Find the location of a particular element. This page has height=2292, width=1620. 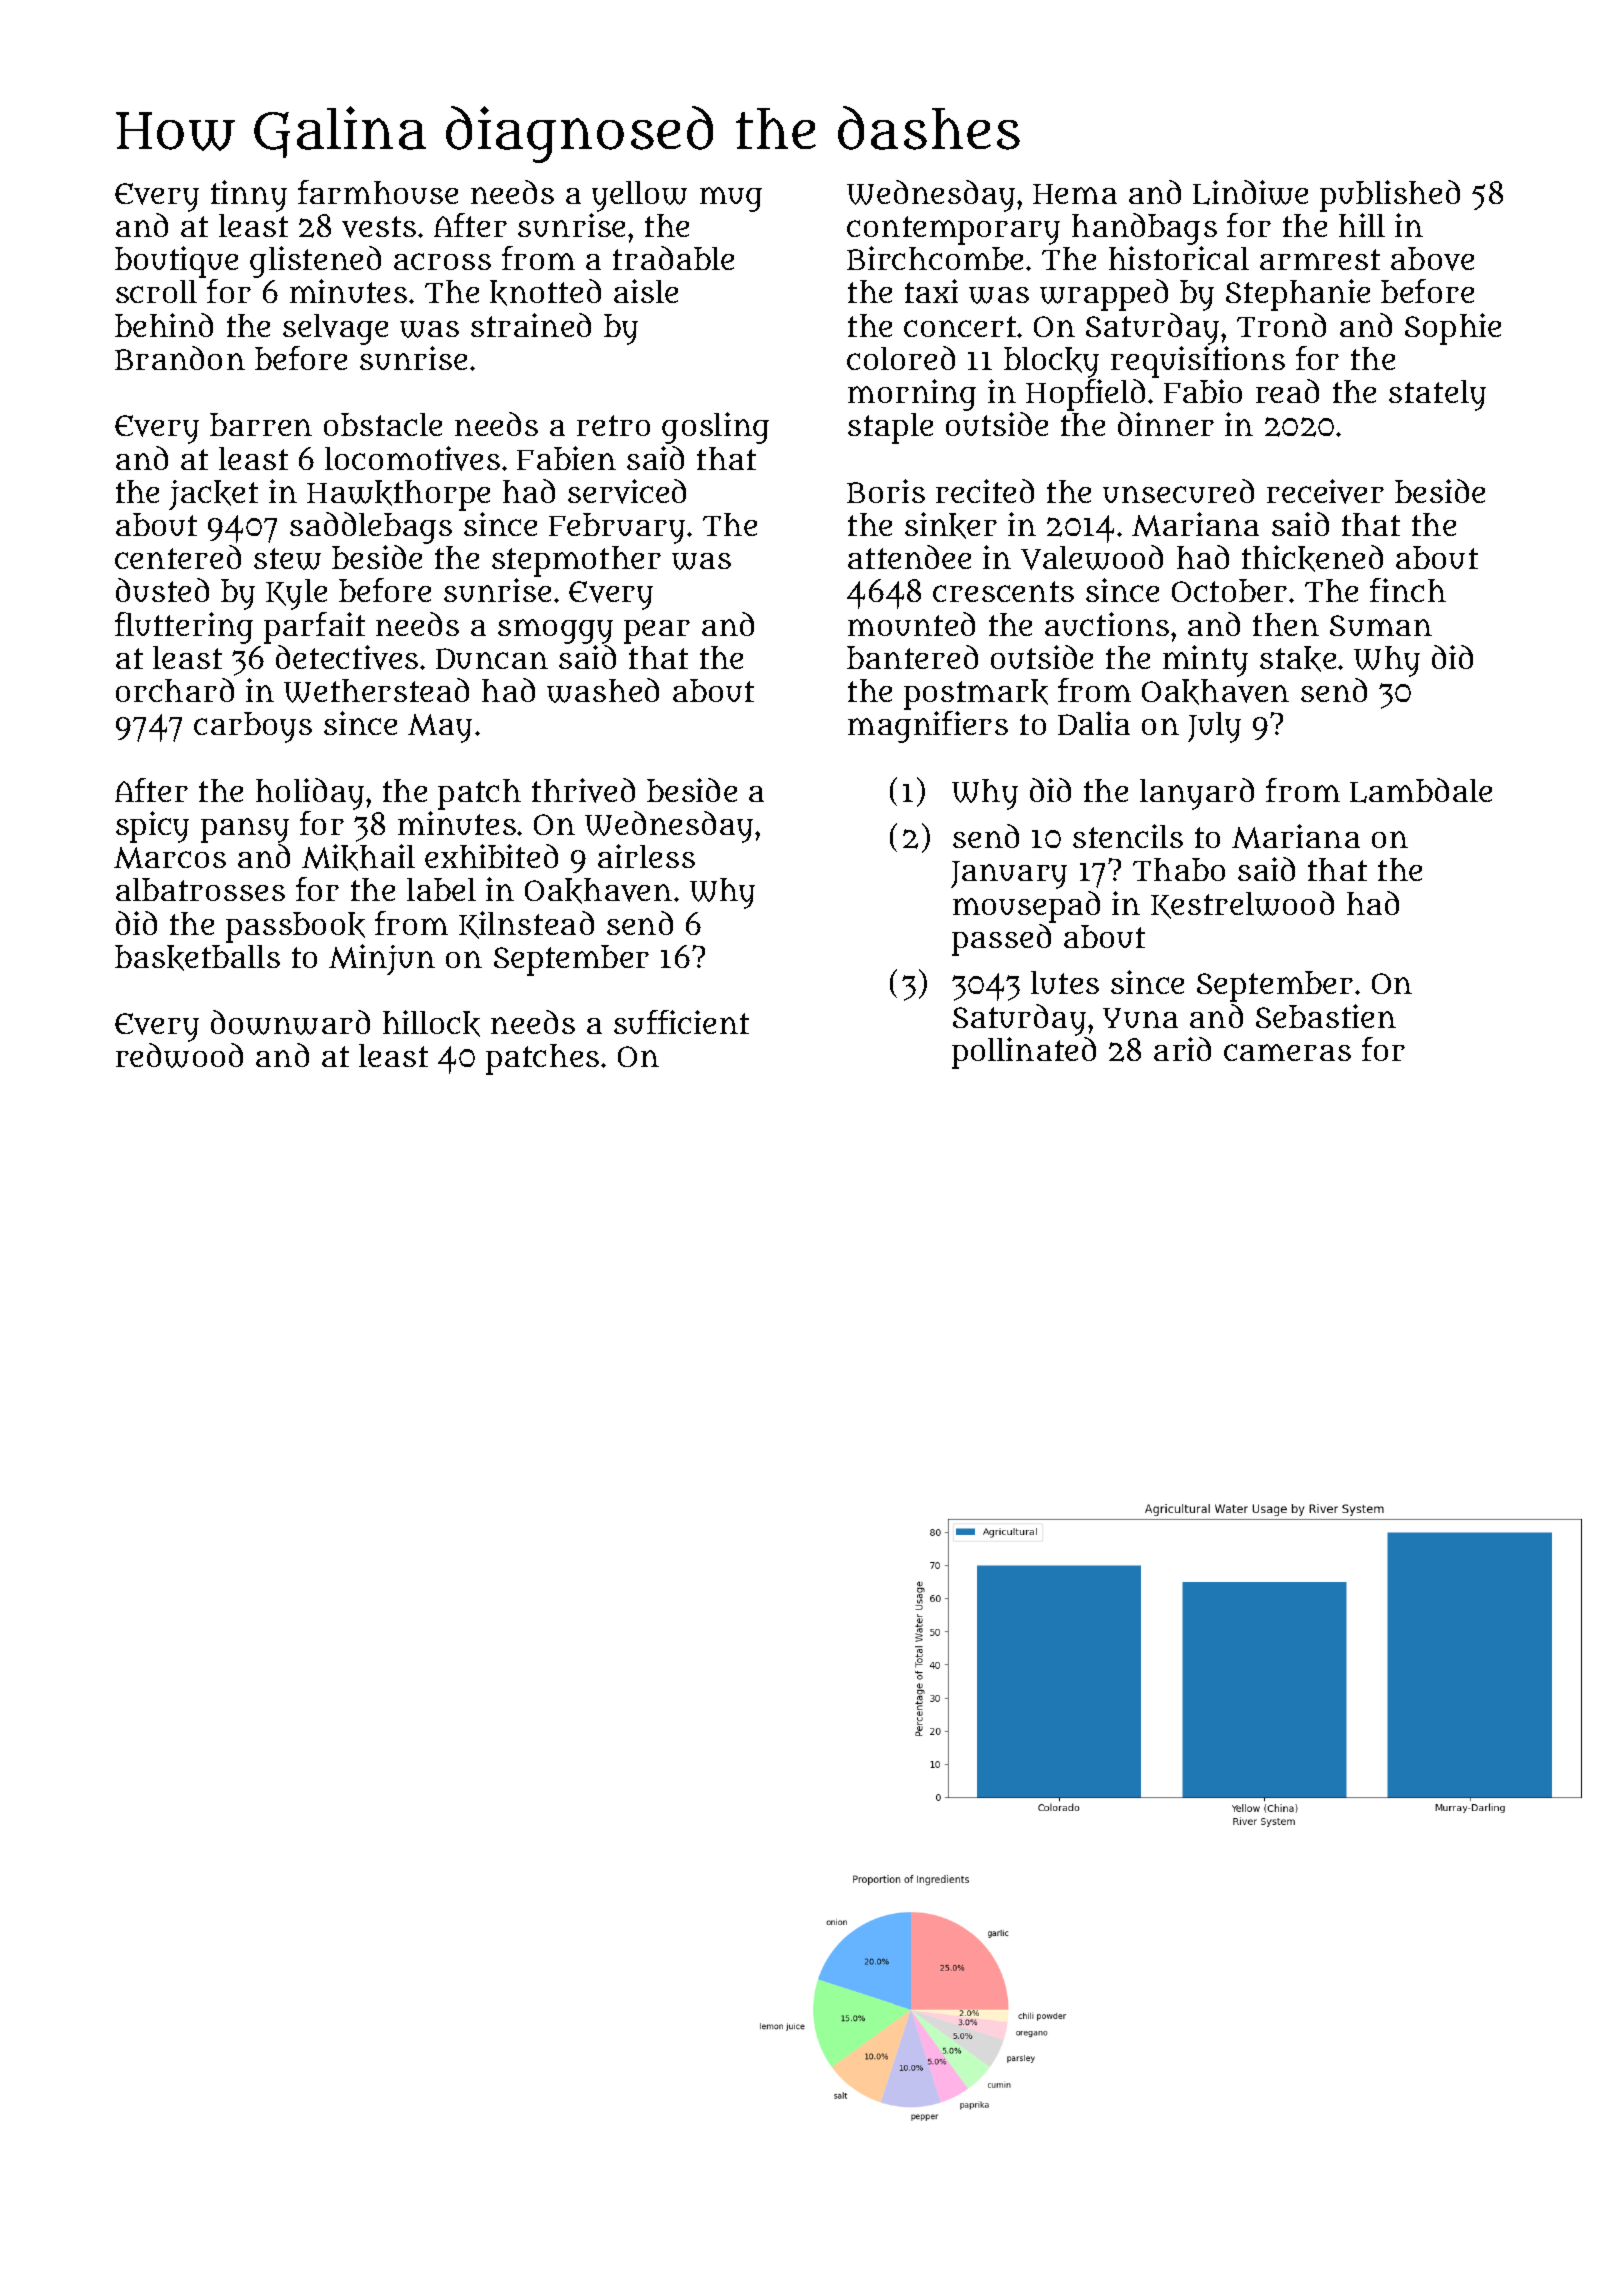

exhibited is located at coordinates (491, 856).
